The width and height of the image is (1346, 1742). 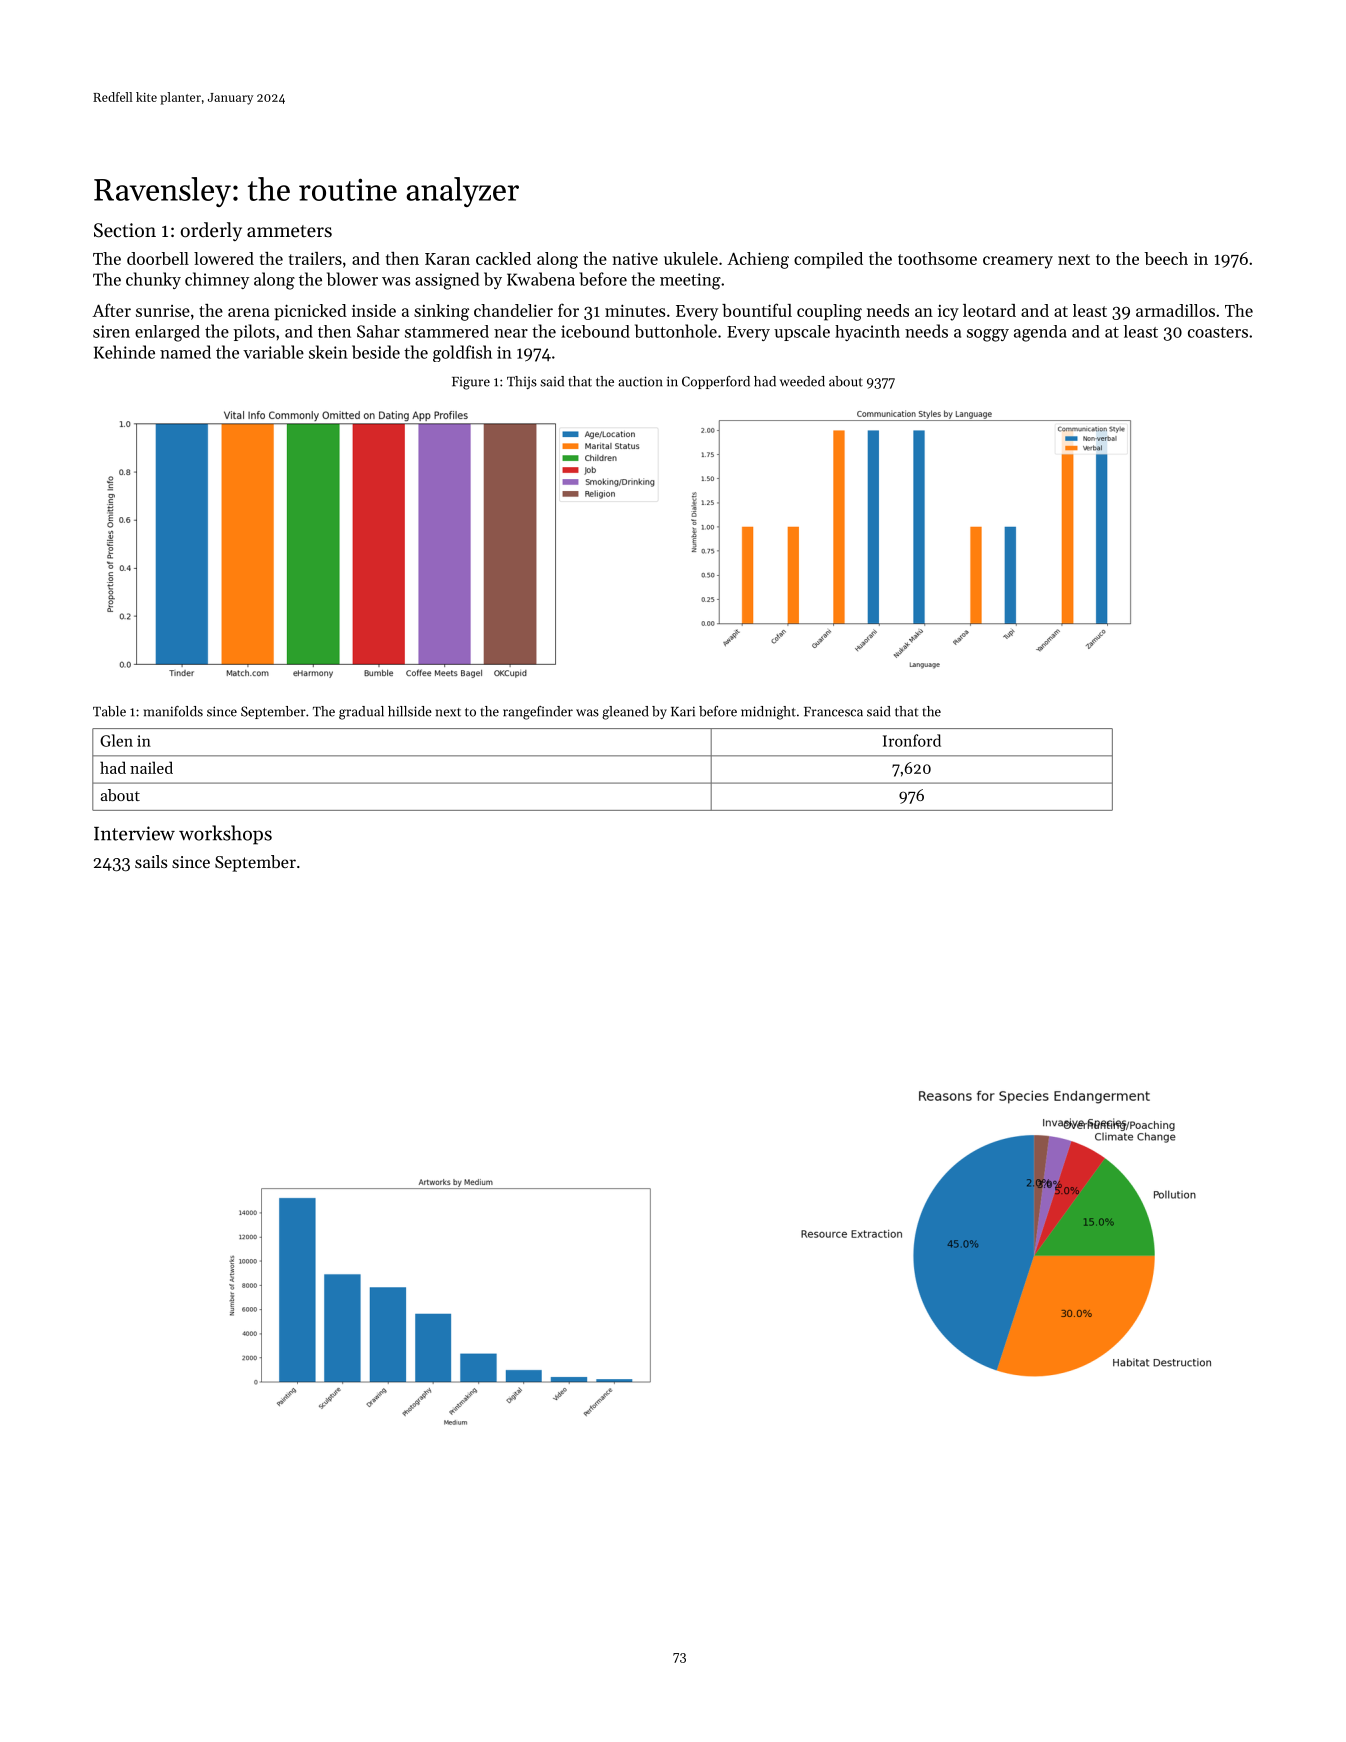 I want to click on toothsome, so click(x=937, y=258).
